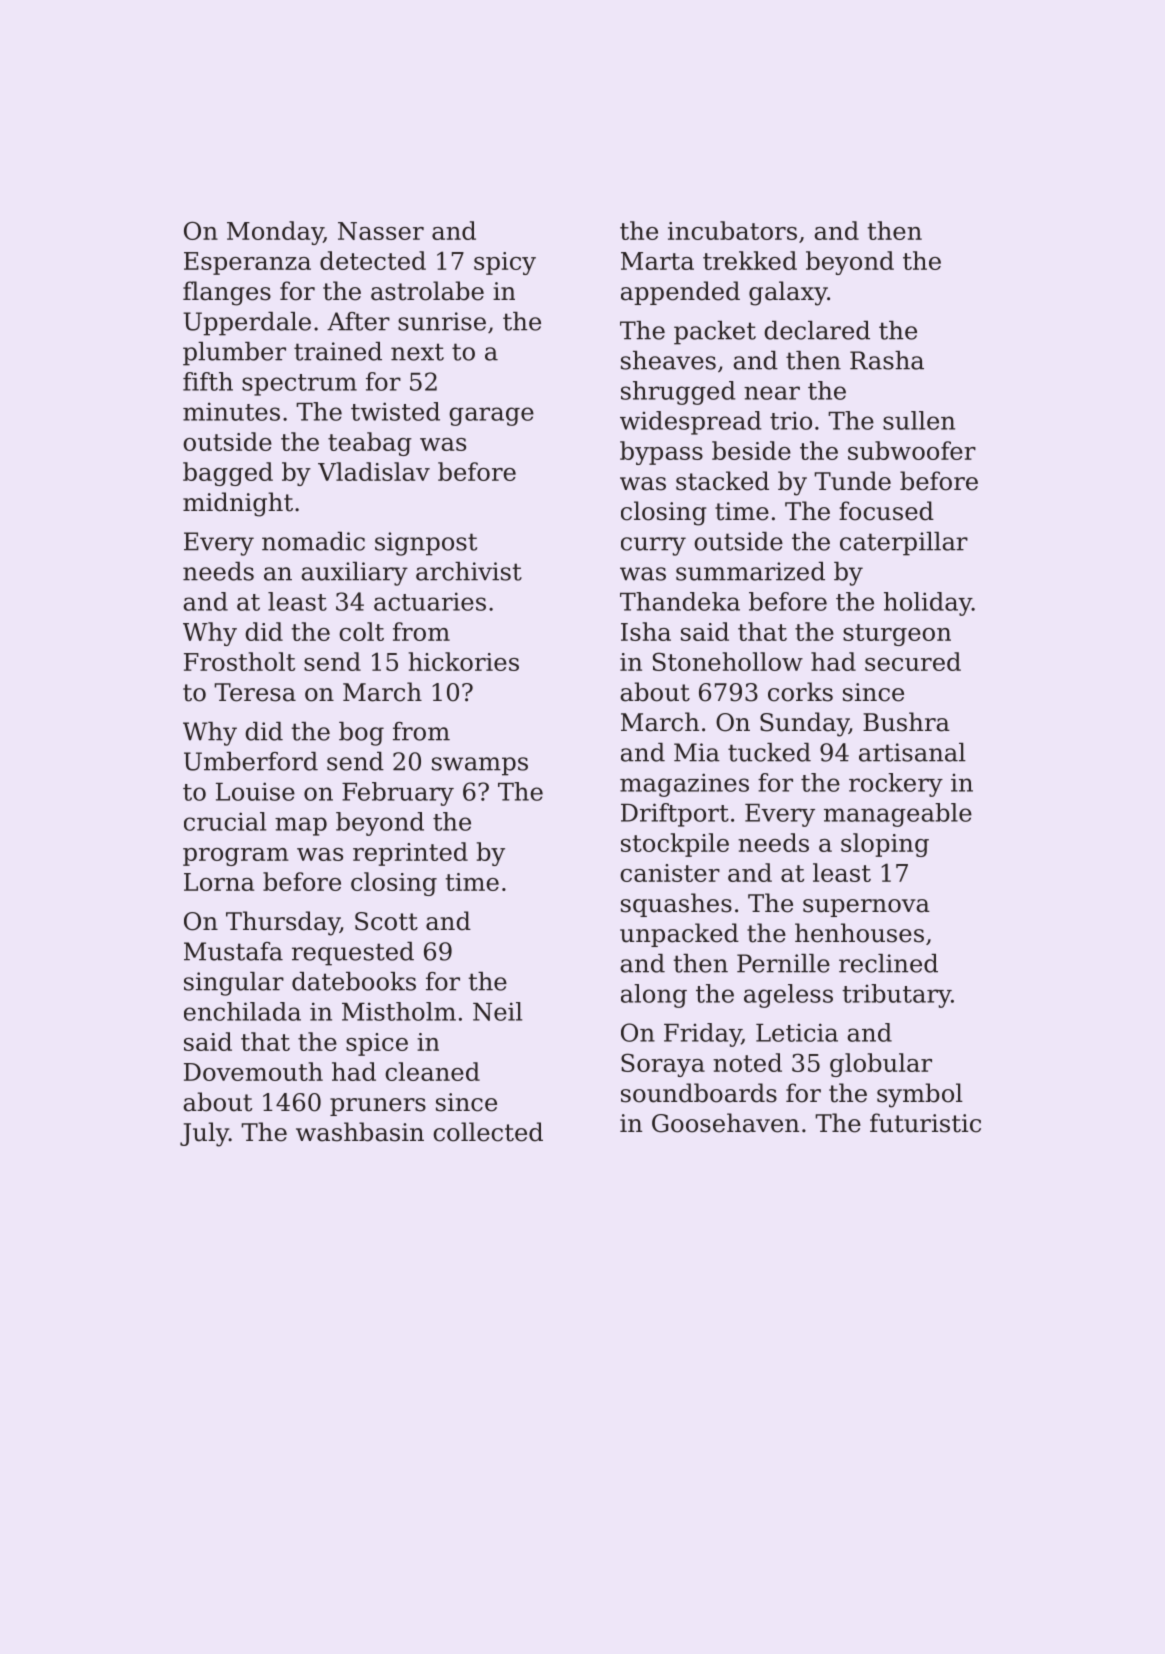 The height and width of the document is (1654, 1165). I want to click on sheaves, so click(668, 360).
